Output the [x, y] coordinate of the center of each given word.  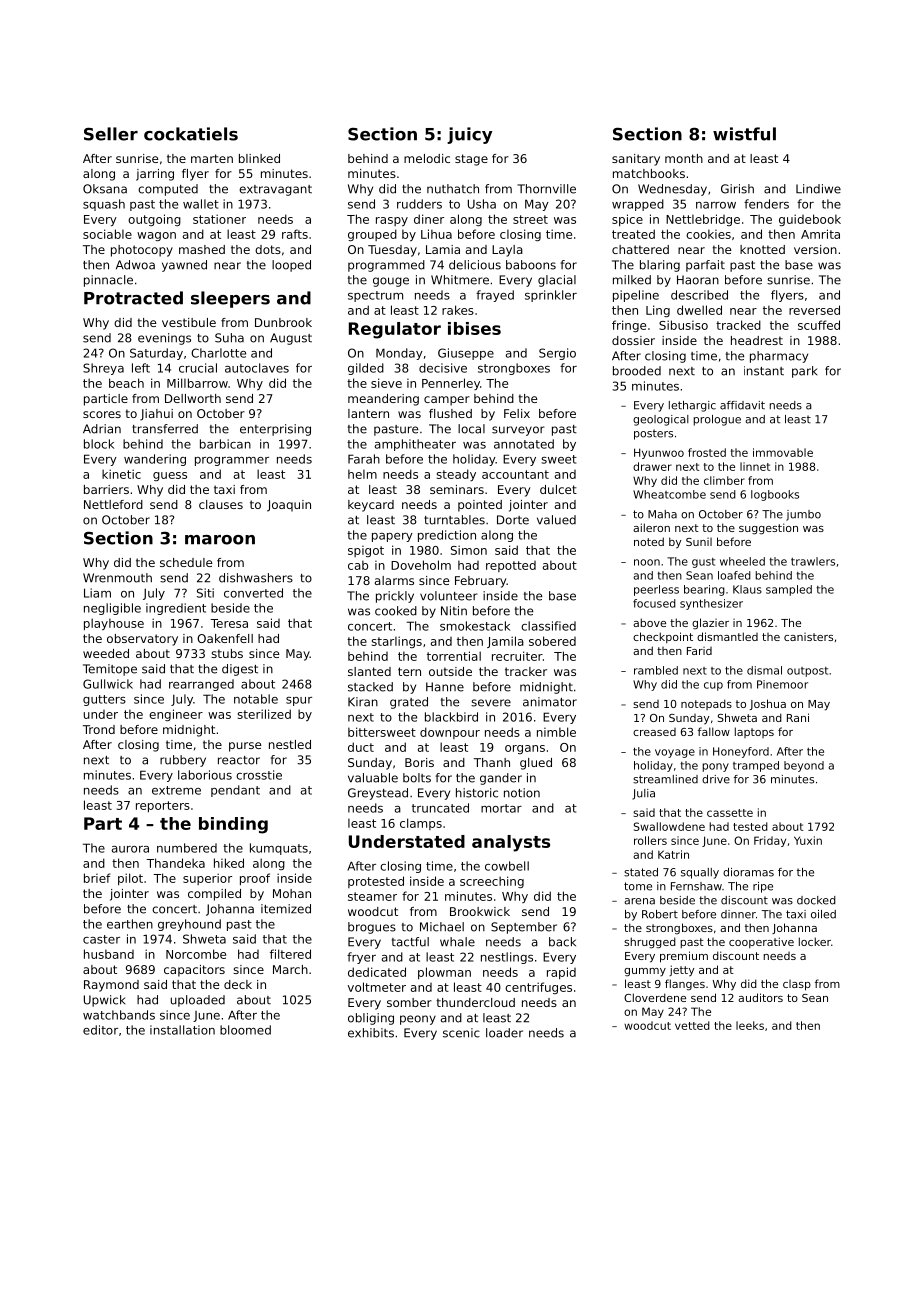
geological [661, 420]
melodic [427, 158]
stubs [227, 653]
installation [182, 1030]
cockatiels [191, 134]
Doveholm [421, 565]
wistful [744, 134]
